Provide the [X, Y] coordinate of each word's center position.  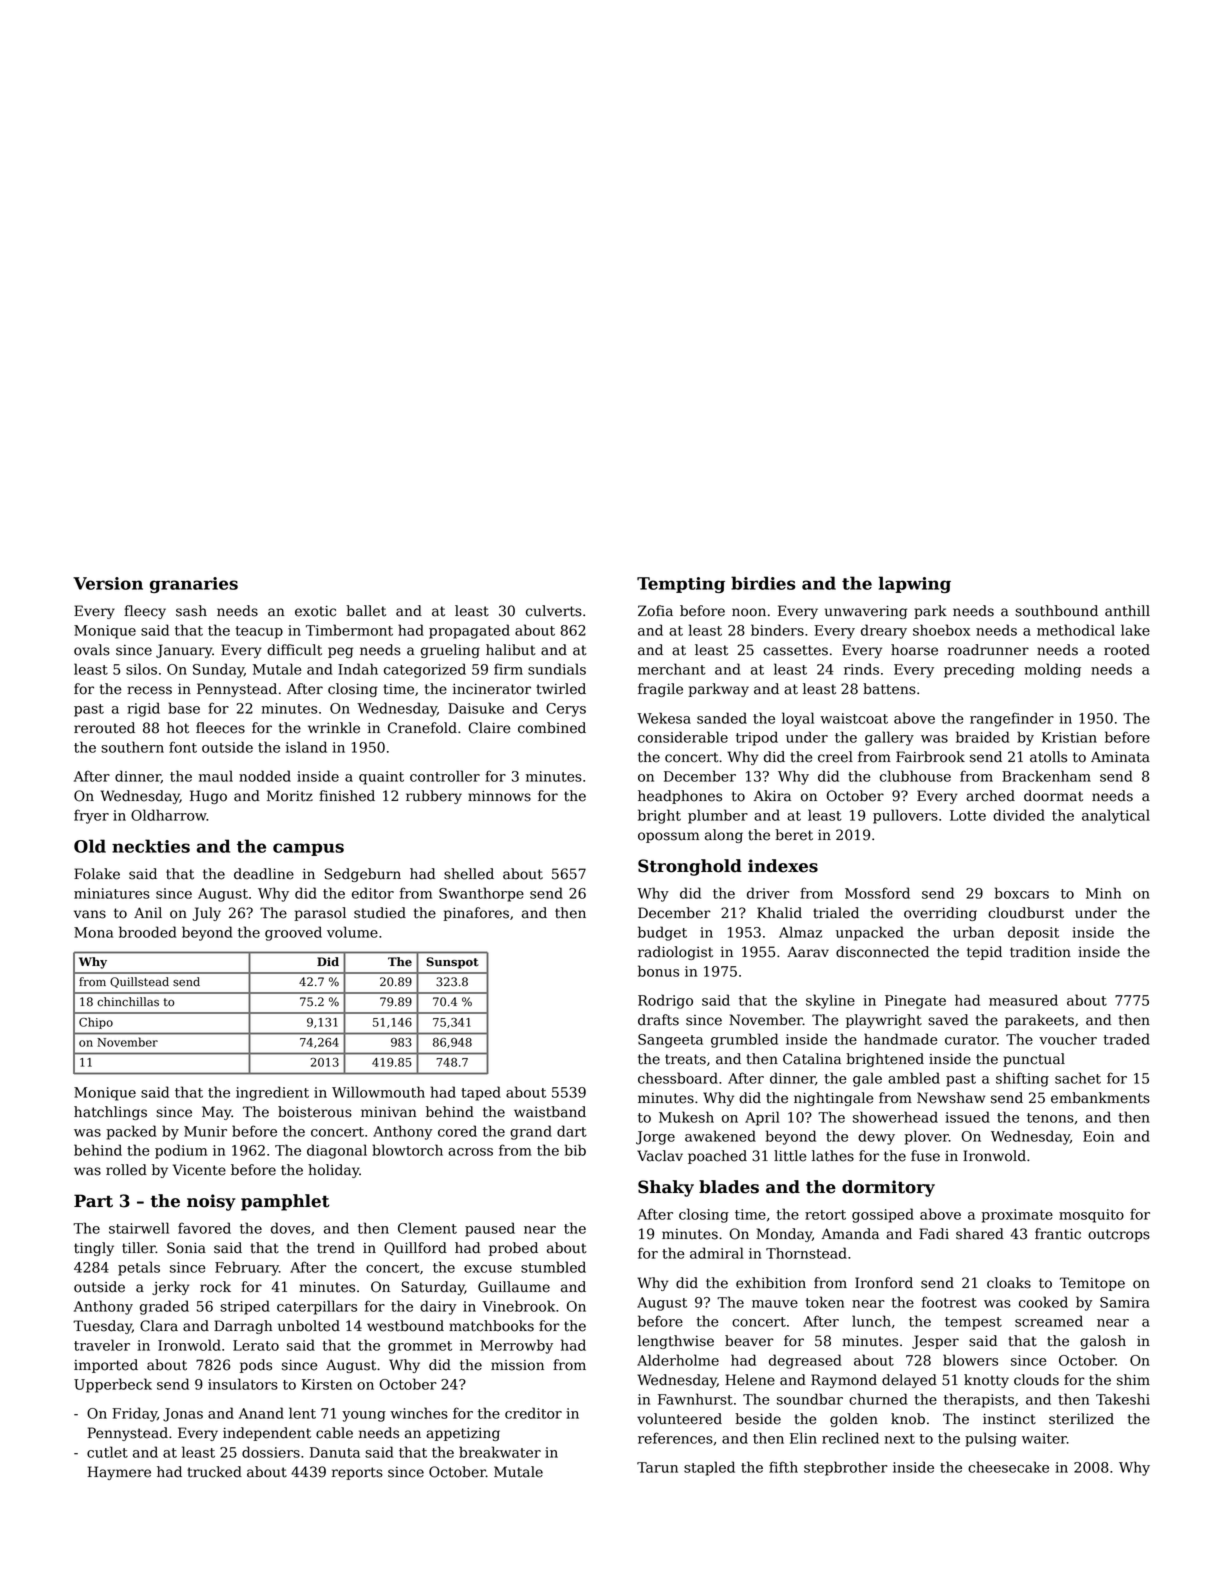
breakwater [500, 1452]
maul [216, 776]
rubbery [434, 797]
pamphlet [285, 1202]
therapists [979, 1400]
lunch [871, 1321]
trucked [214, 1472]
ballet [366, 611]
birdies [763, 583]
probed [513, 1249]
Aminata [1120, 757]
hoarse [914, 650]
